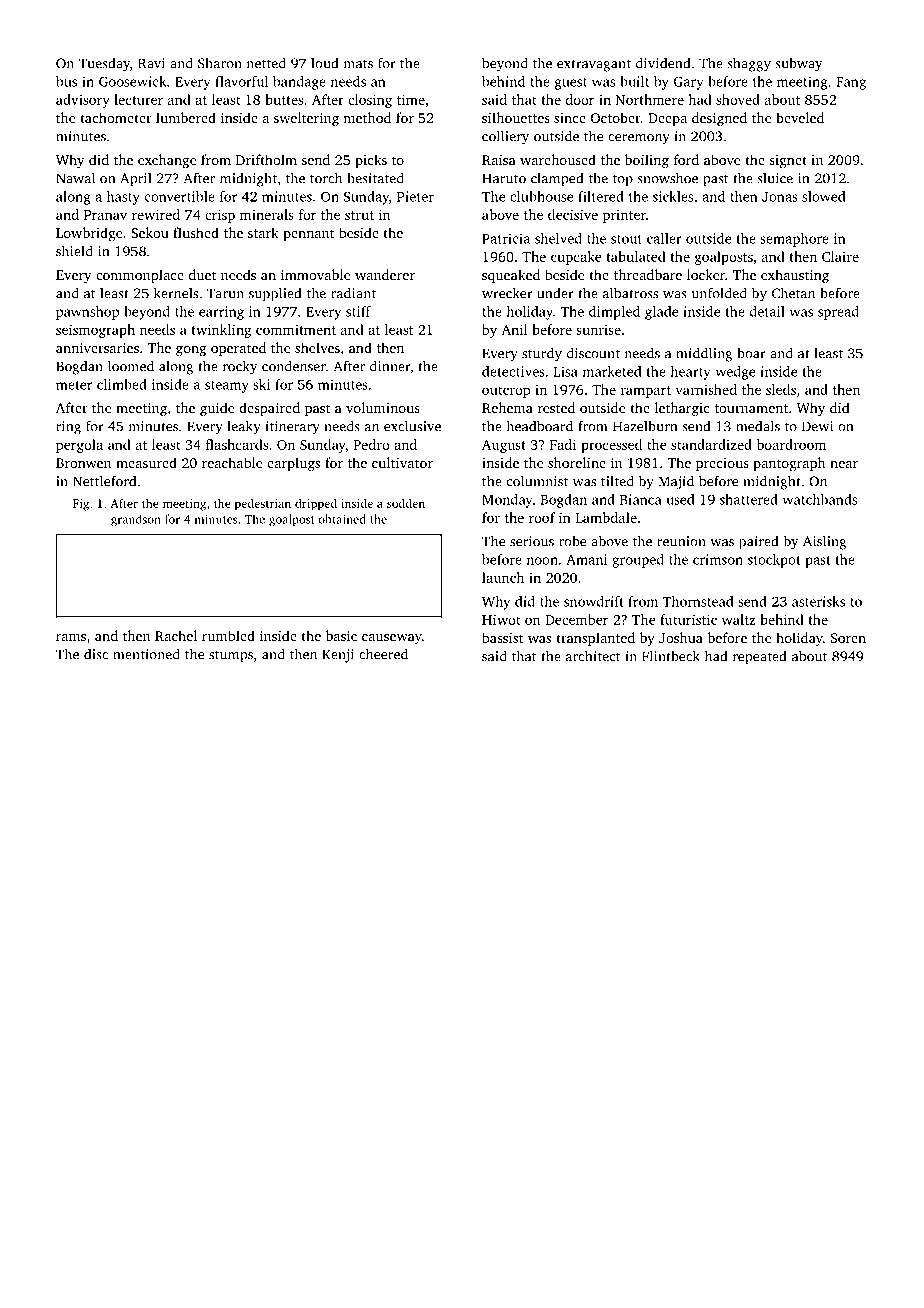  What do you see at coordinates (392, 639) in the image?
I see `causeway` at bounding box center [392, 639].
